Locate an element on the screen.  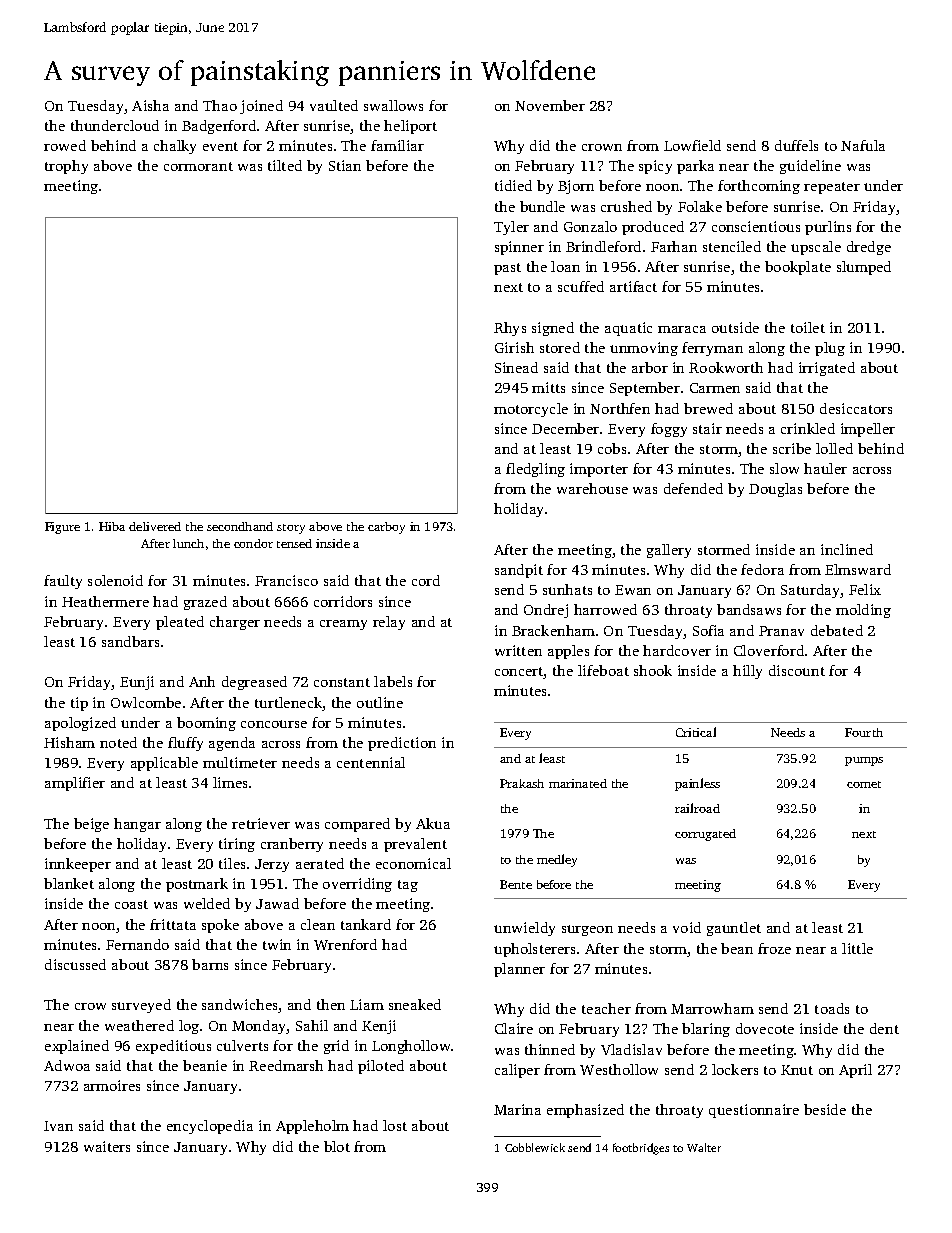
Rhys is located at coordinates (510, 329).
